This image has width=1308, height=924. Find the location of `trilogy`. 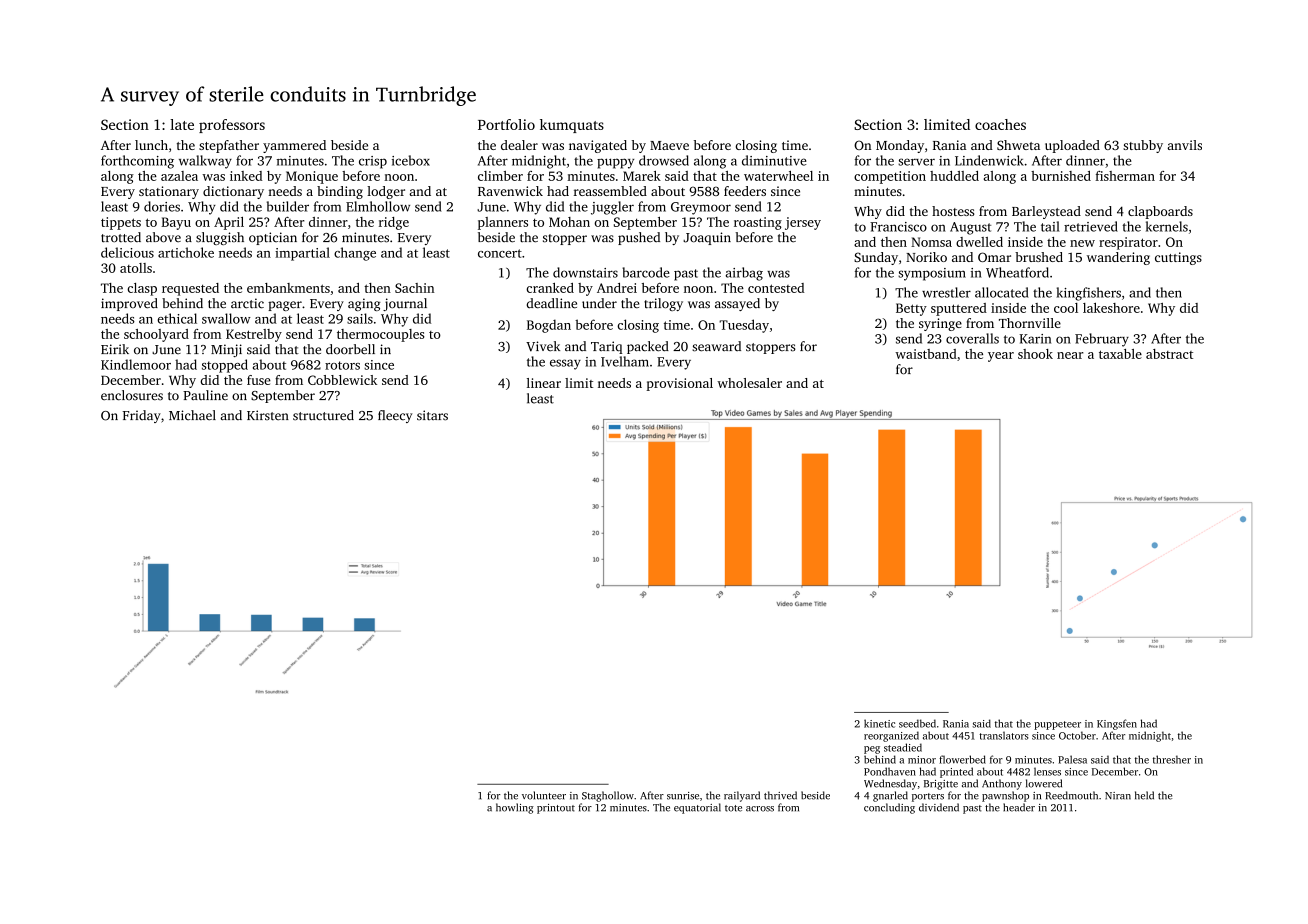

trilogy is located at coordinates (663, 304).
